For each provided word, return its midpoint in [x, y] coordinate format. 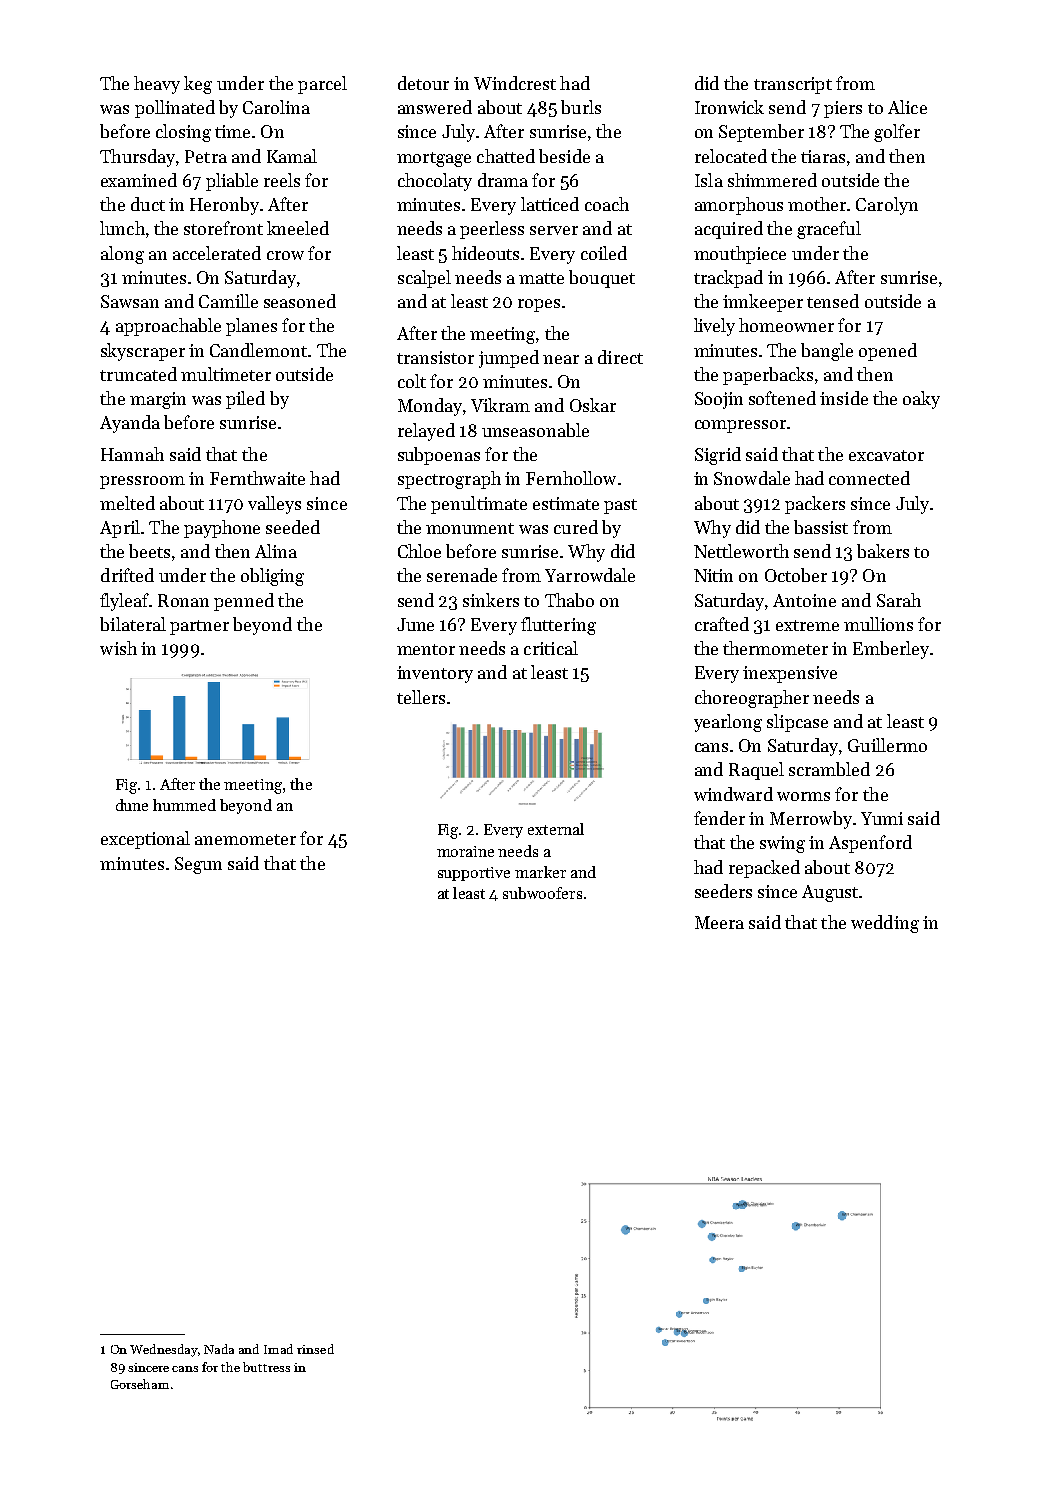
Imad [278, 1349]
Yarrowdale [590, 575]
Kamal [292, 156]
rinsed [315, 1349]
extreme [807, 625]
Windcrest [515, 83]
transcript [793, 85]
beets [149, 551]
